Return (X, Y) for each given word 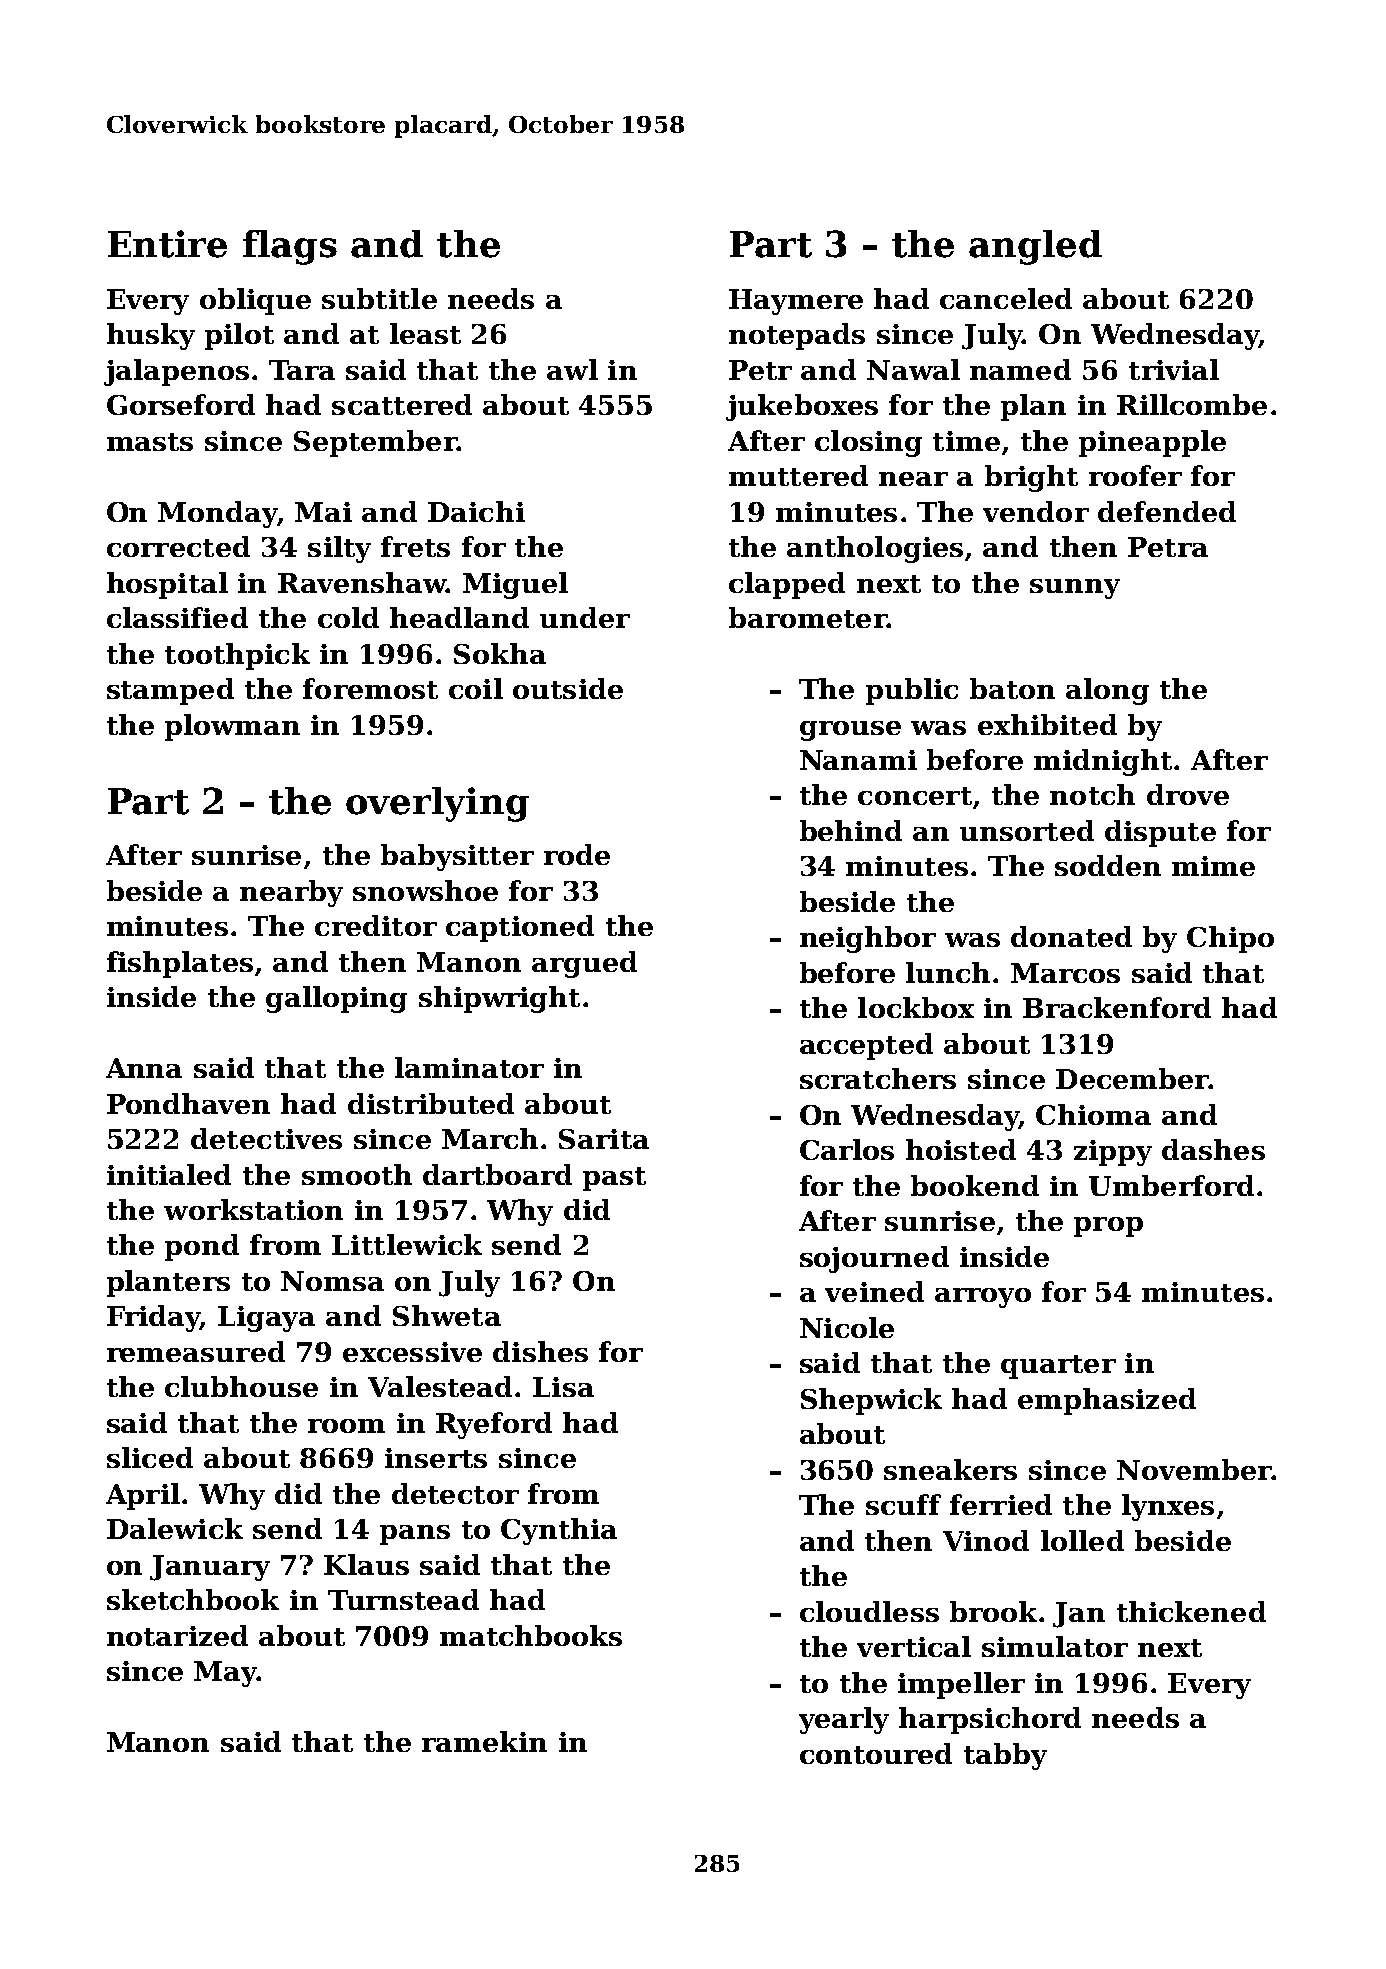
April (143, 1496)
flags (290, 247)
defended (1167, 511)
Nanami (858, 760)
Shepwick (871, 1401)
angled (1035, 247)
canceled (1006, 298)
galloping (336, 999)
